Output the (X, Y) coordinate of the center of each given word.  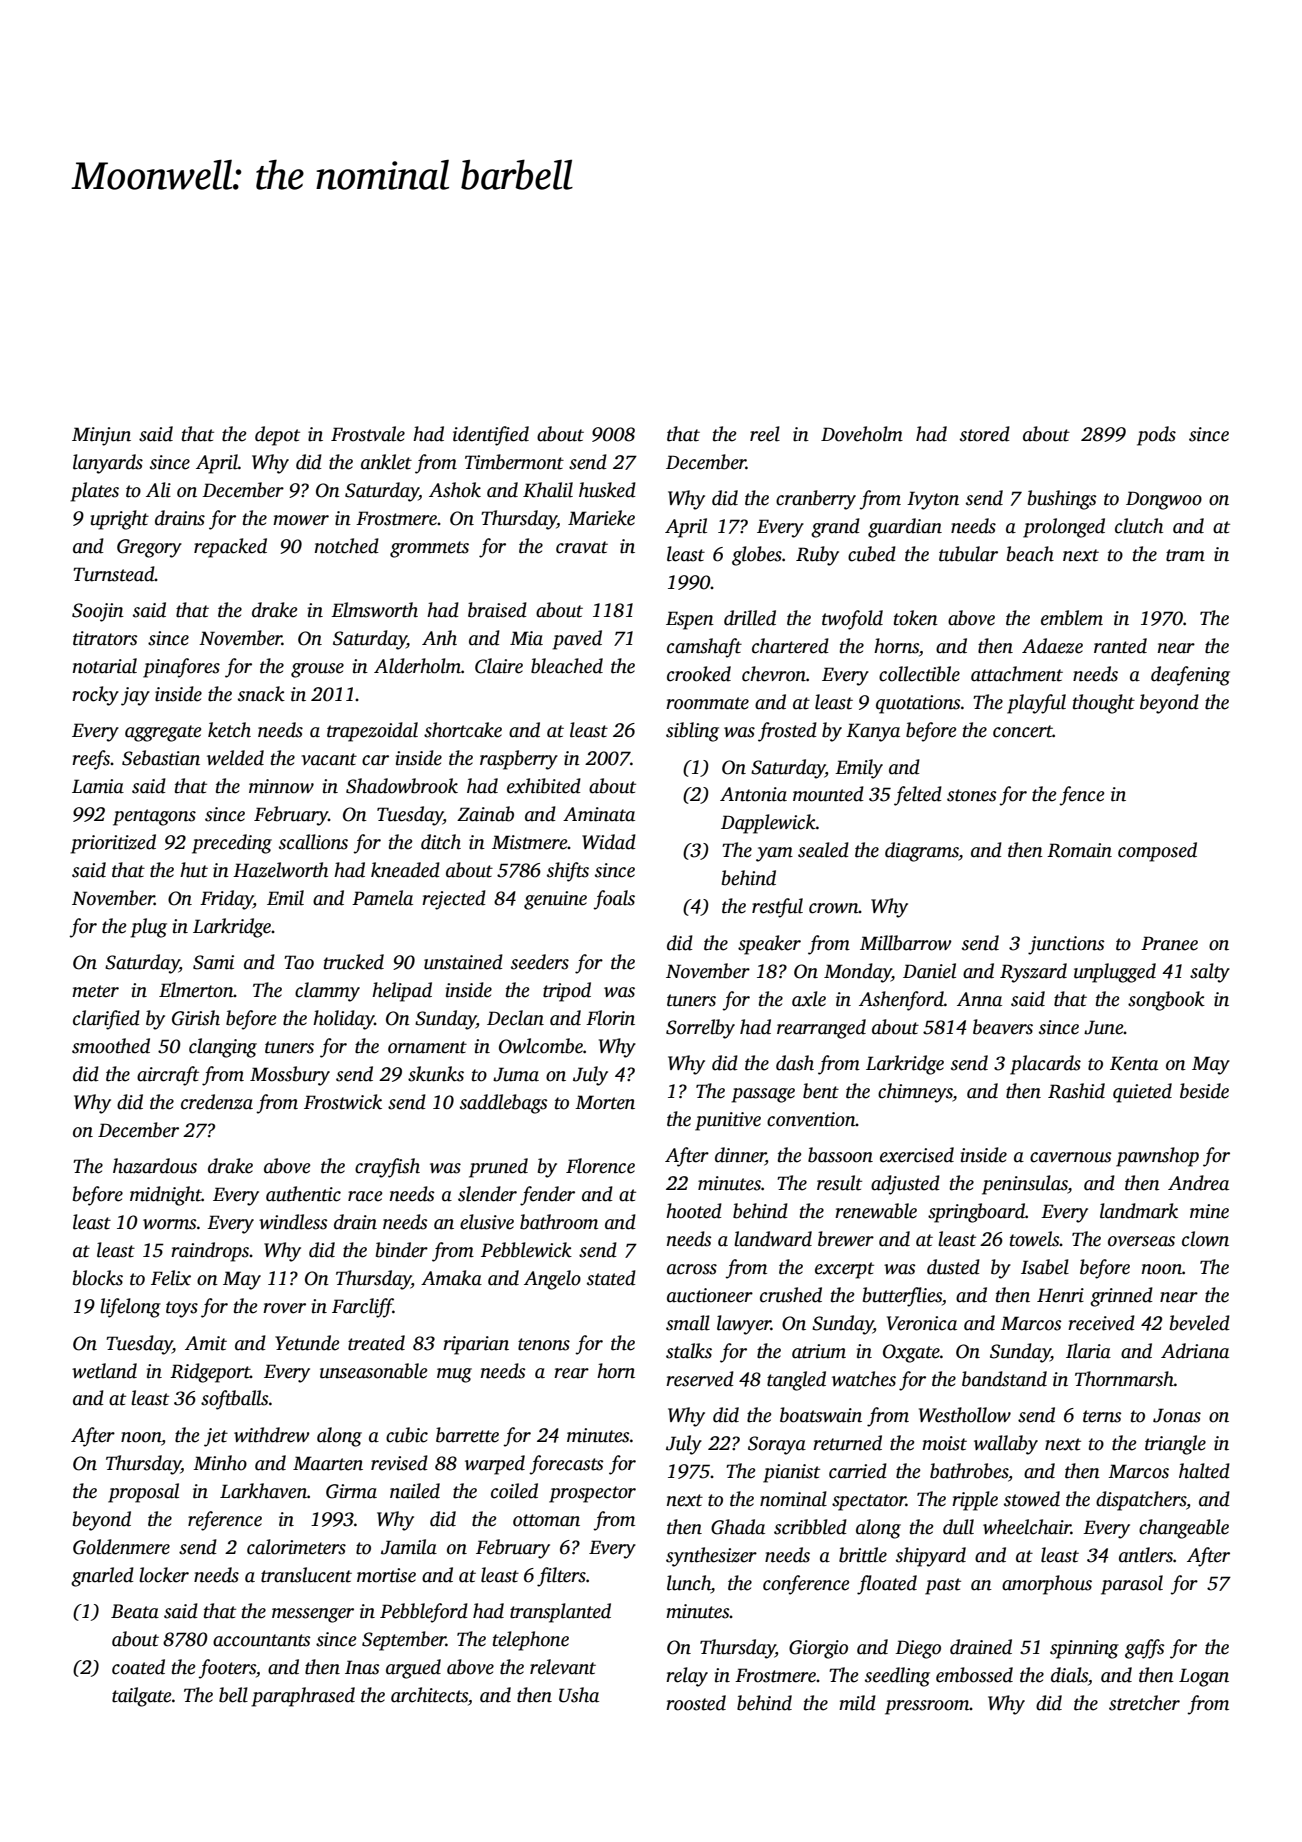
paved (577, 640)
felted (918, 796)
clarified (106, 1020)
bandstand (1004, 1379)
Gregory (149, 548)
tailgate (142, 1697)
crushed (791, 1295)
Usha (579, 1695)
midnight (166, 1196)
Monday (858, 973)
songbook (1166, 1001)
